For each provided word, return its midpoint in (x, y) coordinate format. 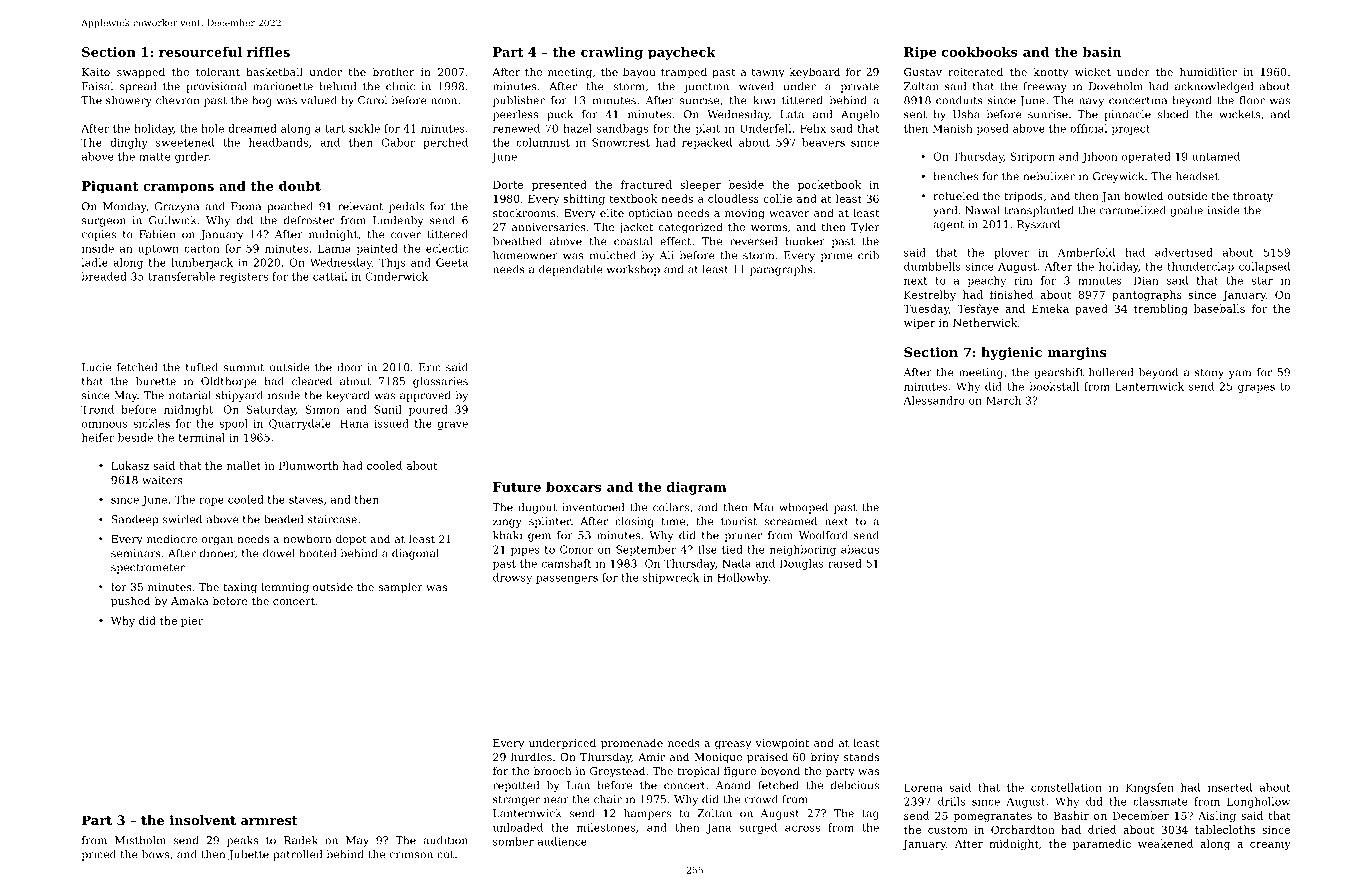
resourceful (200, 52)
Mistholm (140, 840)
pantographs (1147, 295)
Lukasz (130, 465)
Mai (763, 507)
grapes (1256, 388)
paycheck (682, 53)
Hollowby (743, 578)
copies (99, 235)
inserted (1230, 787)
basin (1102, 52)
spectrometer (148, 569)
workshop (633, 270)
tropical (698, 772)
